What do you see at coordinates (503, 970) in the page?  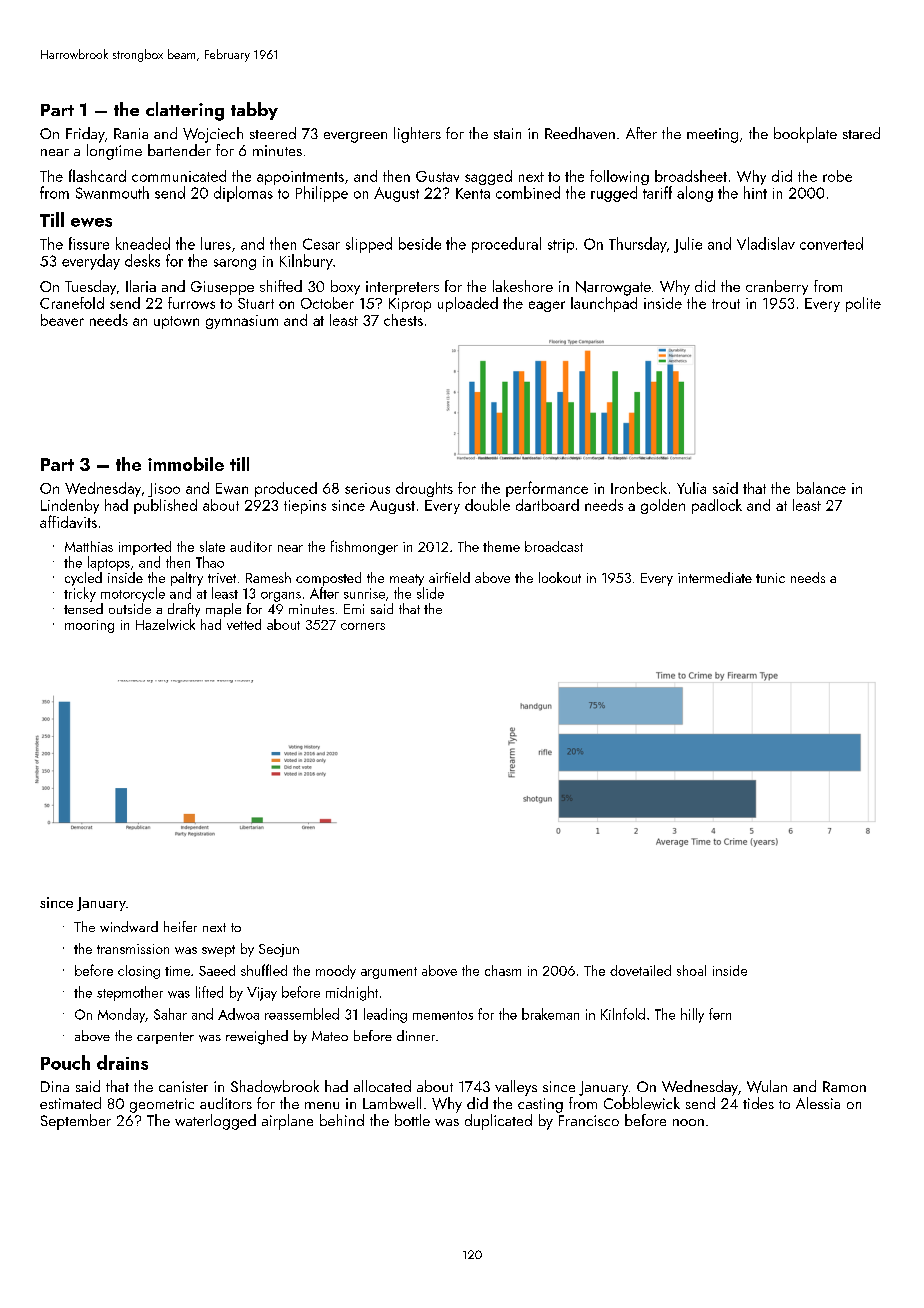 I see `chasm` at bounding box center [503, 970].
